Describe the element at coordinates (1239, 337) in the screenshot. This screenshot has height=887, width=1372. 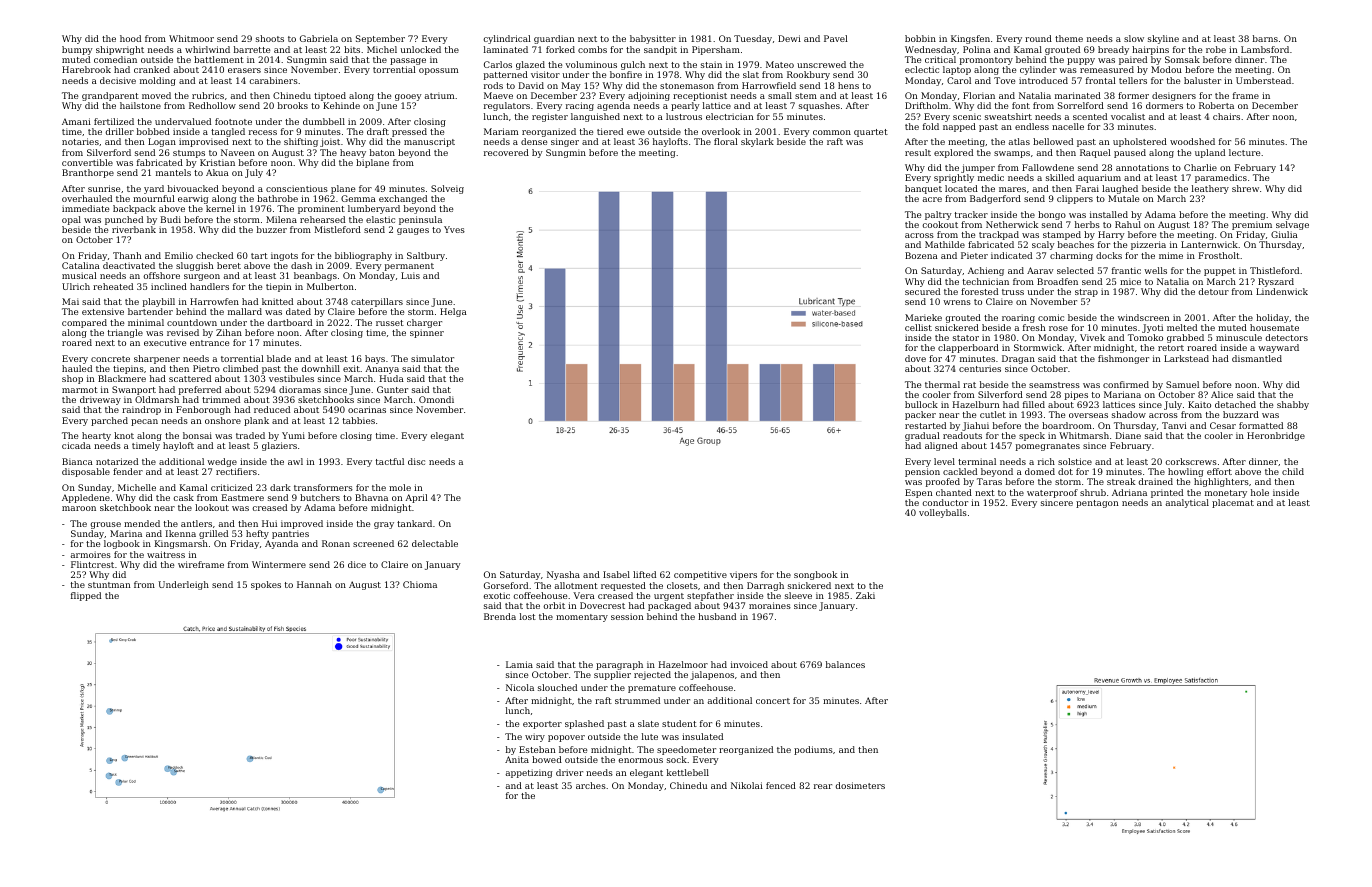
I see `minuscule` at that location.
